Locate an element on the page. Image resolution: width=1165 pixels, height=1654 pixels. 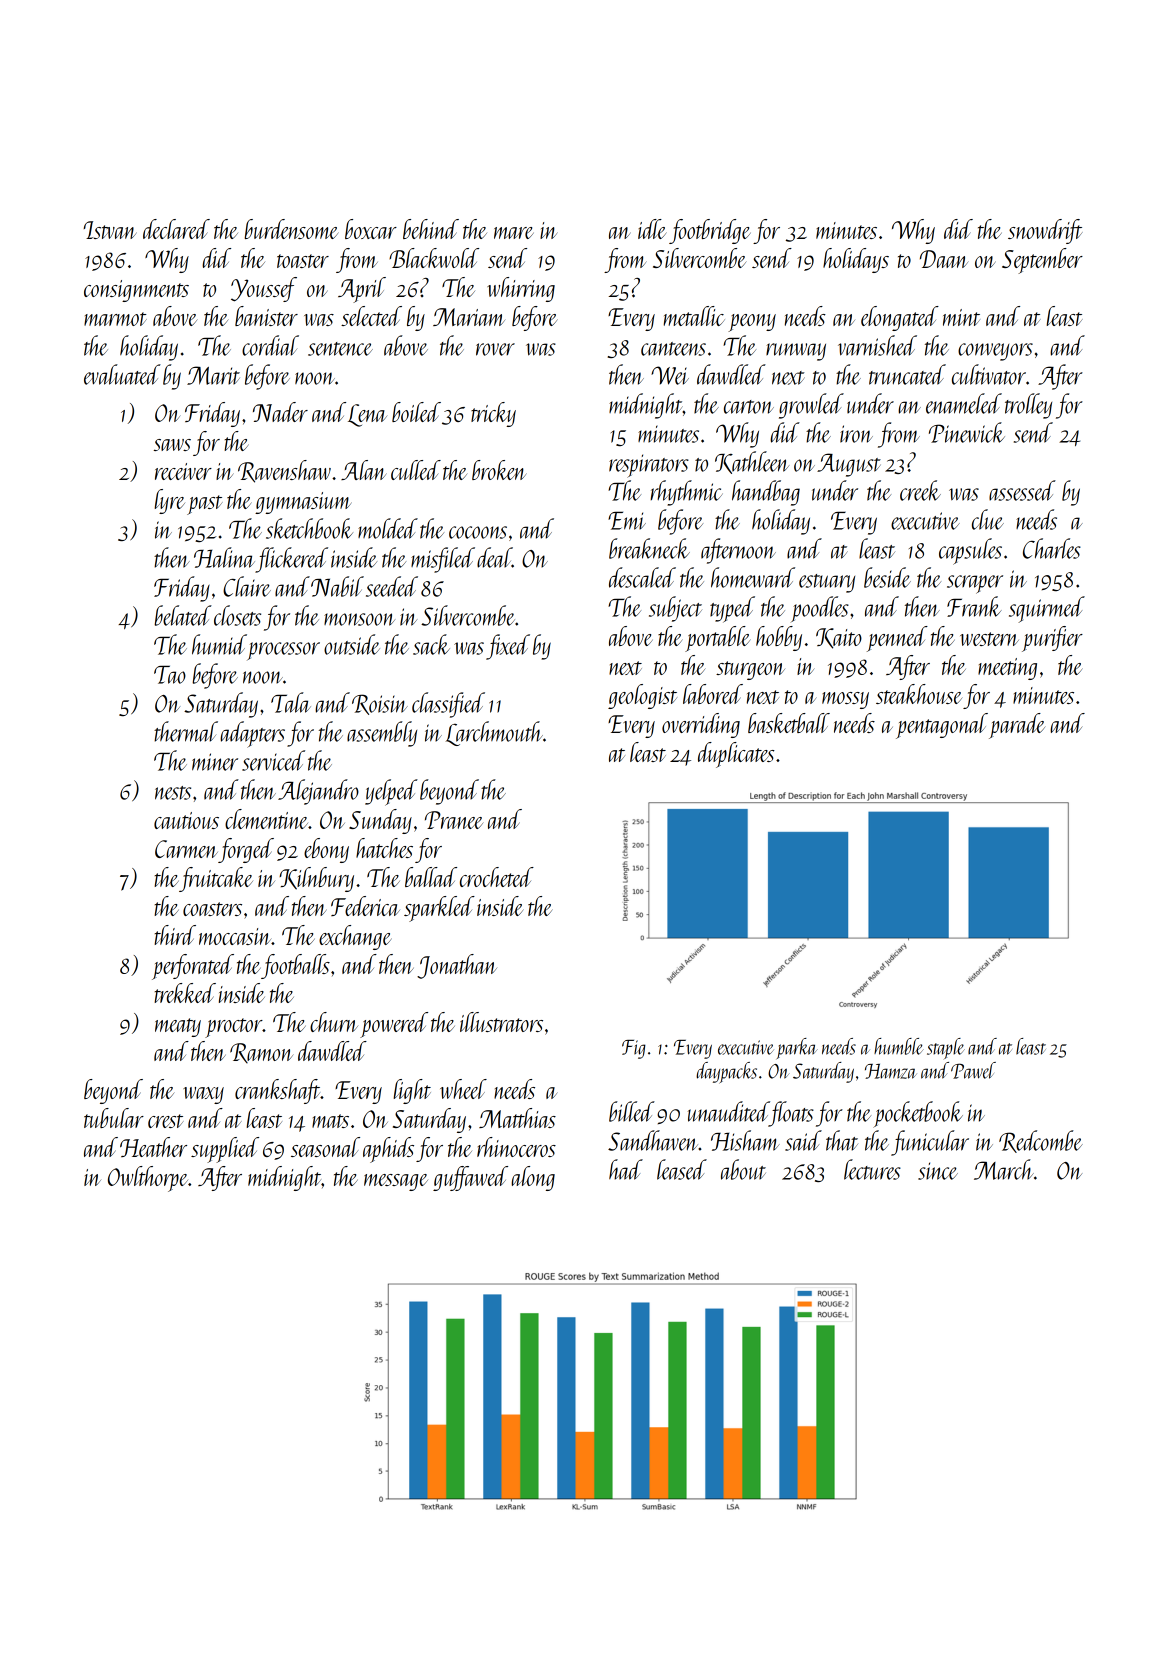
sack is located at coordinates (431, 644).
